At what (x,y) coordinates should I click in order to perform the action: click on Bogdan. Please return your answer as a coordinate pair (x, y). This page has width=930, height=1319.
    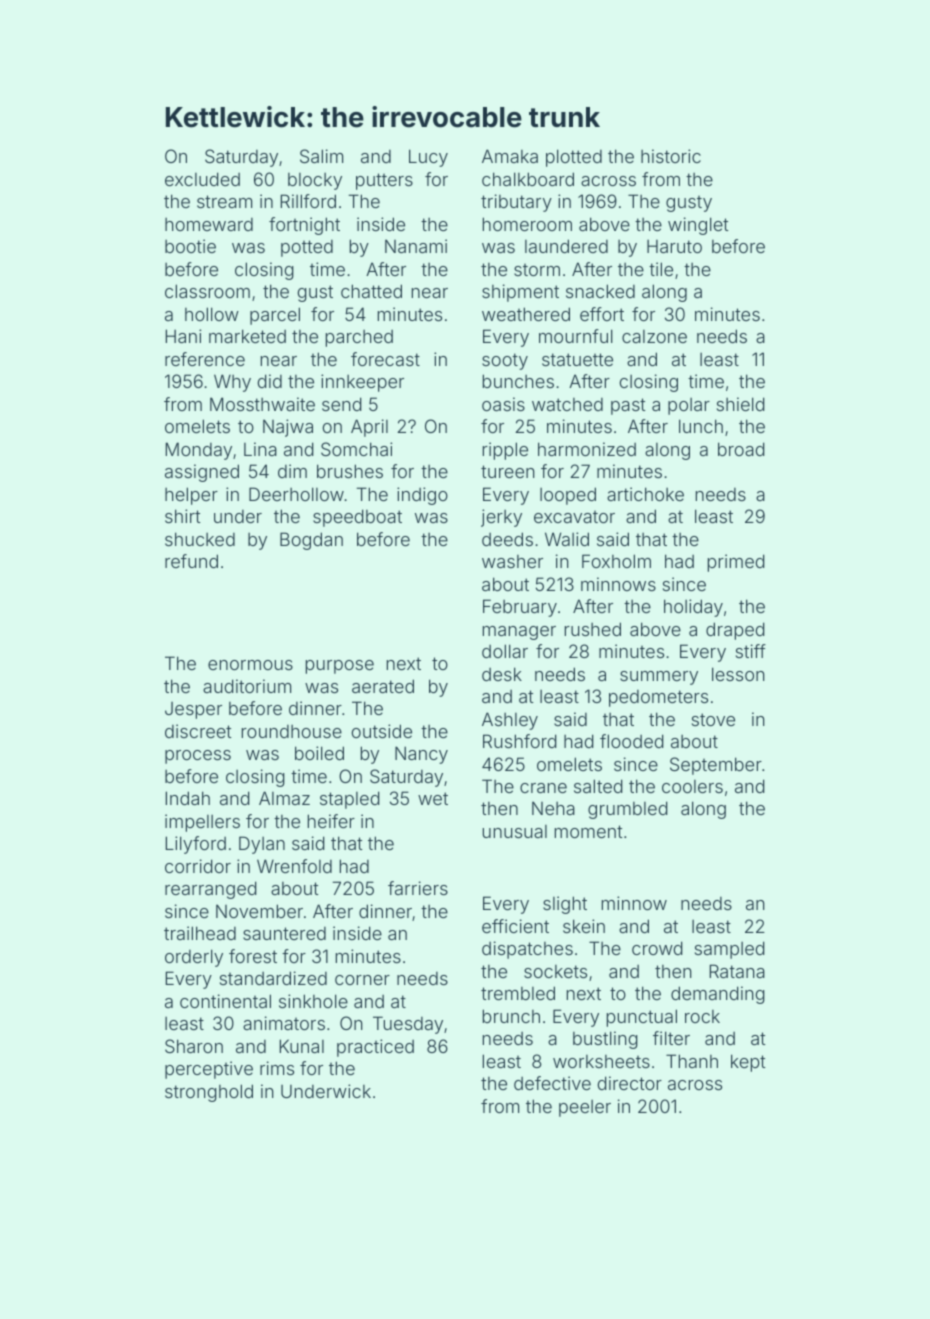
    Looking at the image, I should click on (311, 541).
